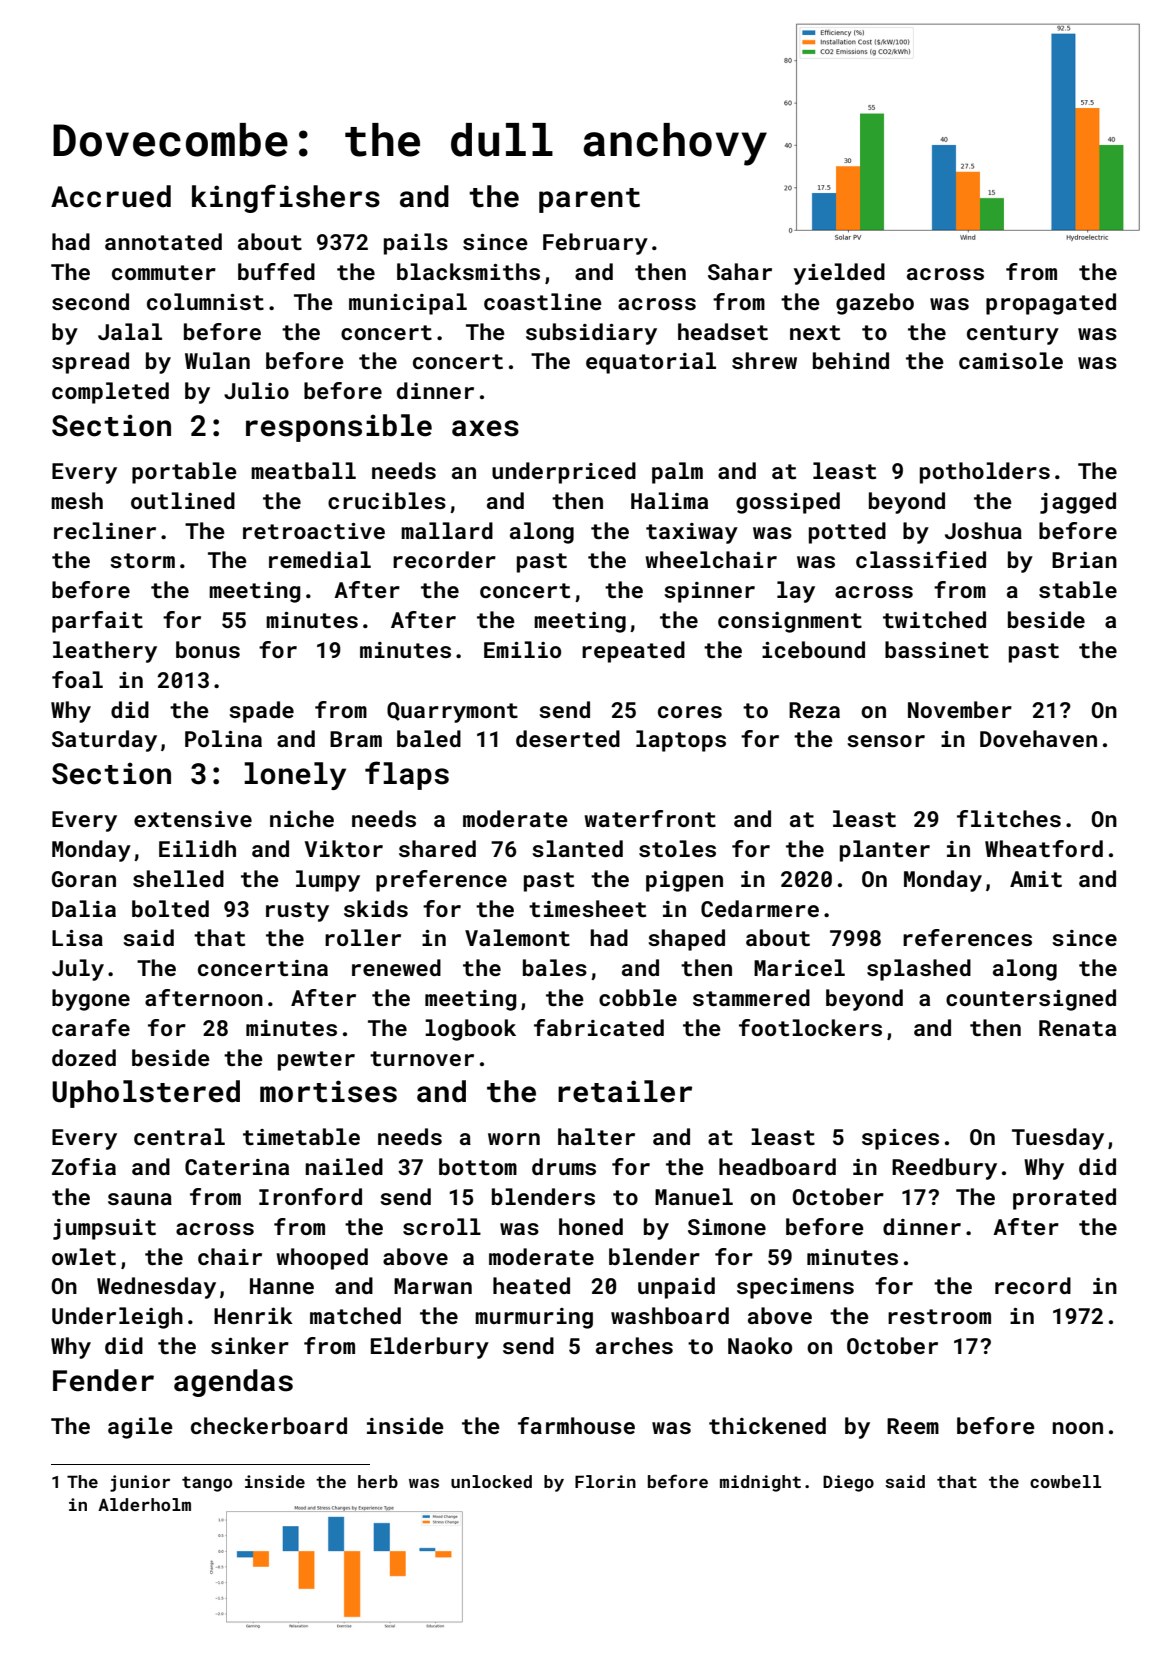 This document has width=1169, height=1653. Describe the element at coordinates (261, 712) in the document. I see `spade` at that location.
